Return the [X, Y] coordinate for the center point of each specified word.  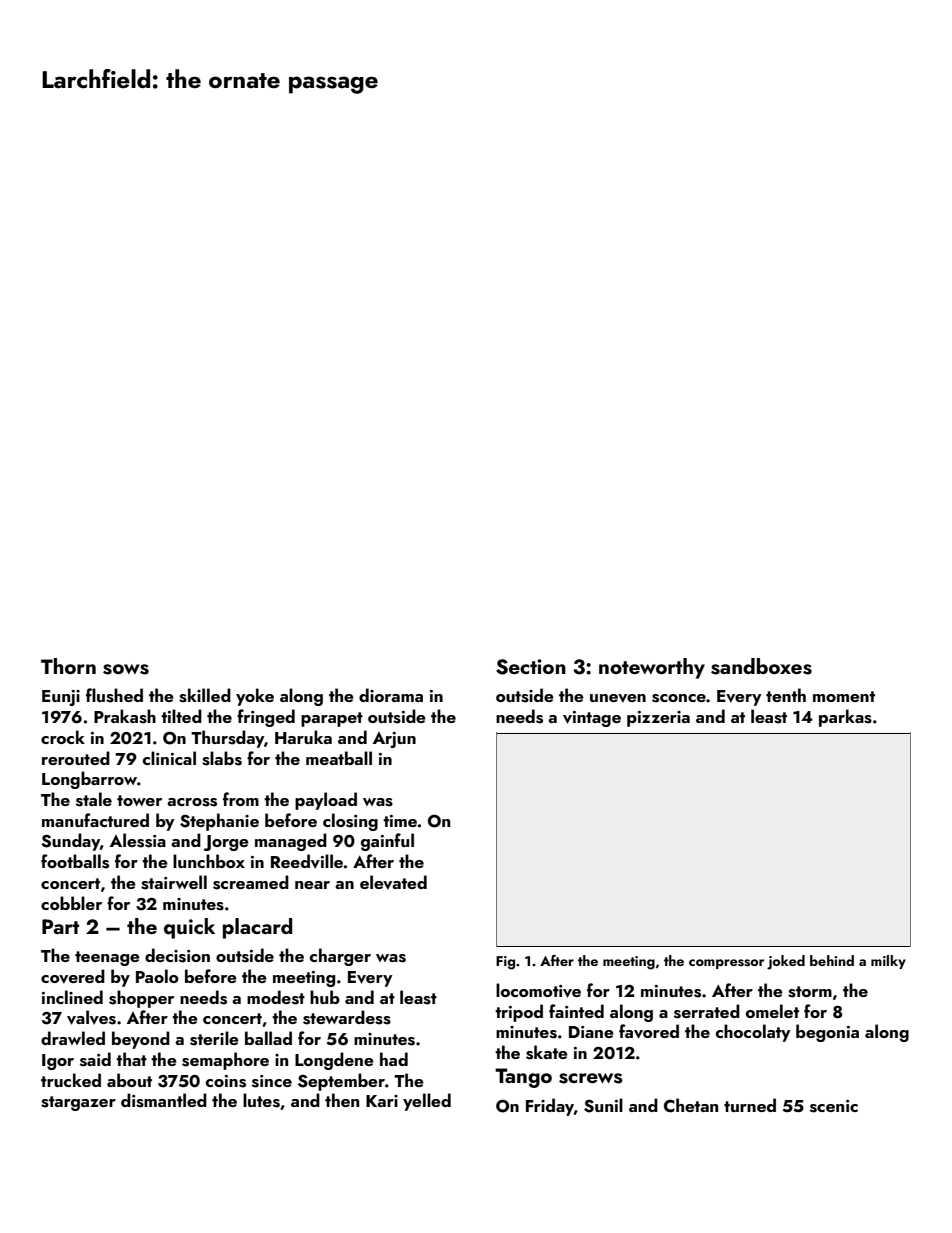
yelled [427, 1102]
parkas [845, 718]
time [400, 821]
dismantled [164, 1100]
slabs [222, 758]
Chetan [691, 1105]
